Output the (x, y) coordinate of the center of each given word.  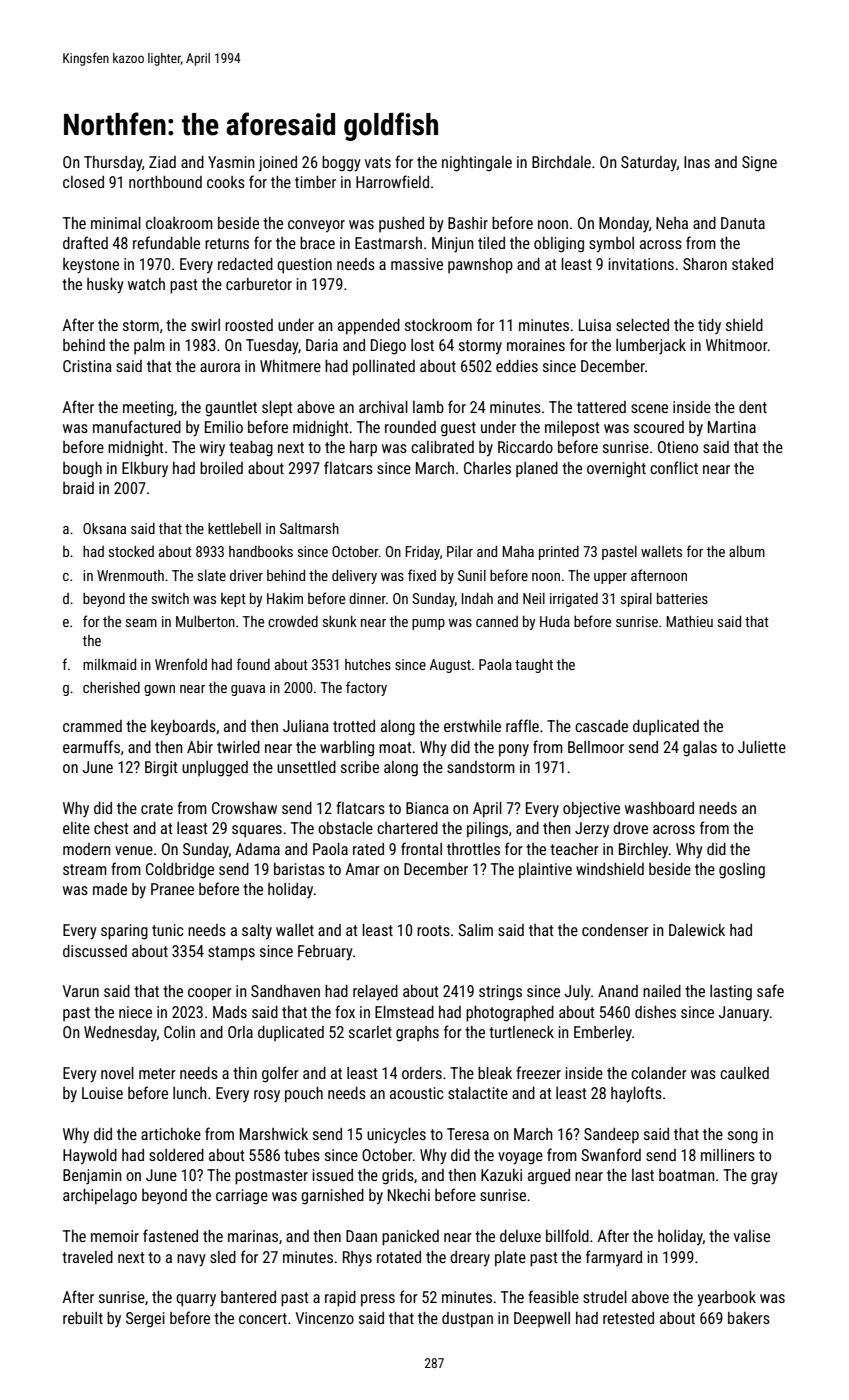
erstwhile (472, 726)
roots (433, 930)
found (253, 664)
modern (87, 849)
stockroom (438, 325)
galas (700, 749)
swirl (205, 325)
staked (752, 264)
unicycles (396, 1135)
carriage (242, 1197)
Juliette (762, 747)
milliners (728, 1155)
